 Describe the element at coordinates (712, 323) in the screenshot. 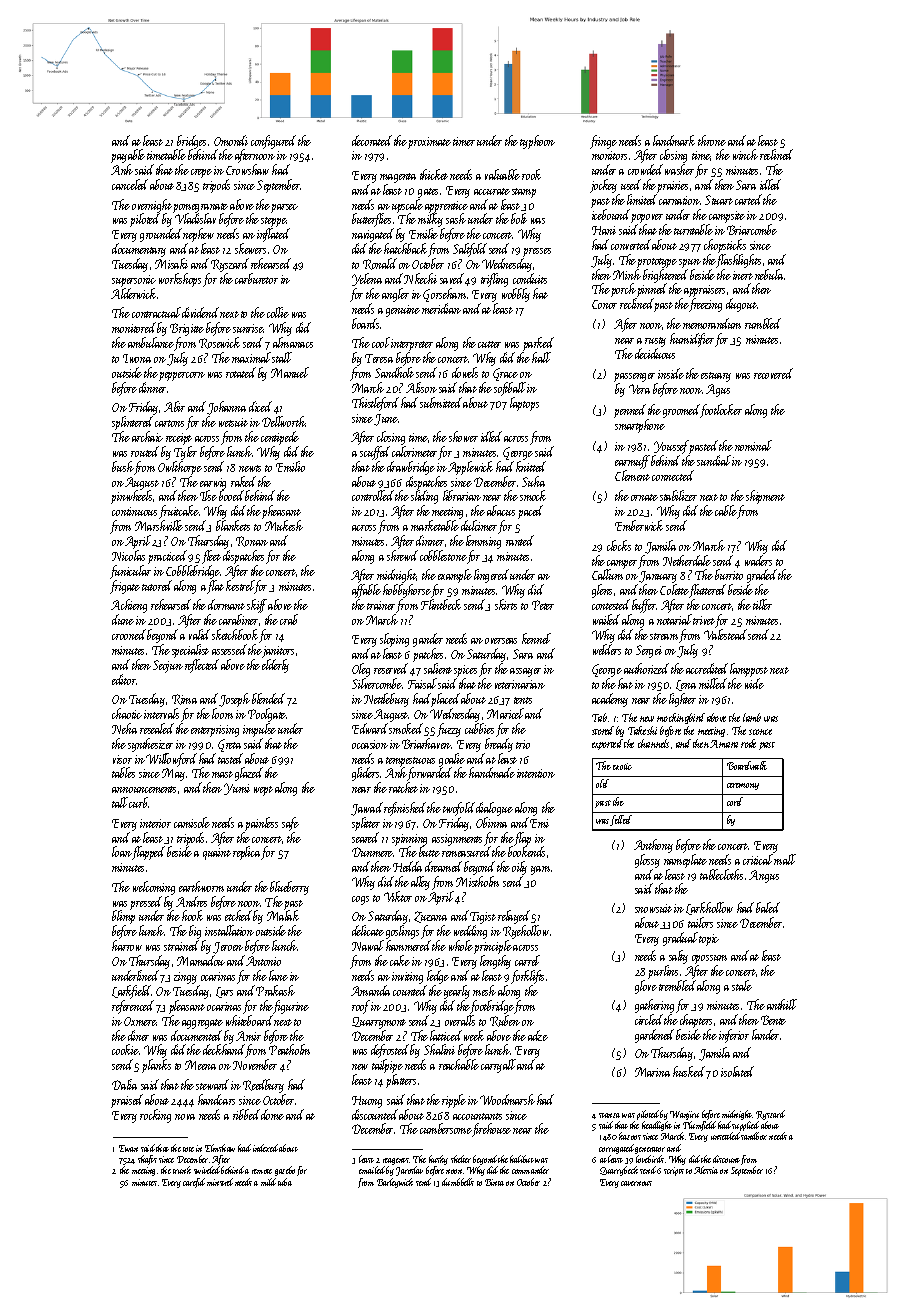

I see `memorandum` at that location.
